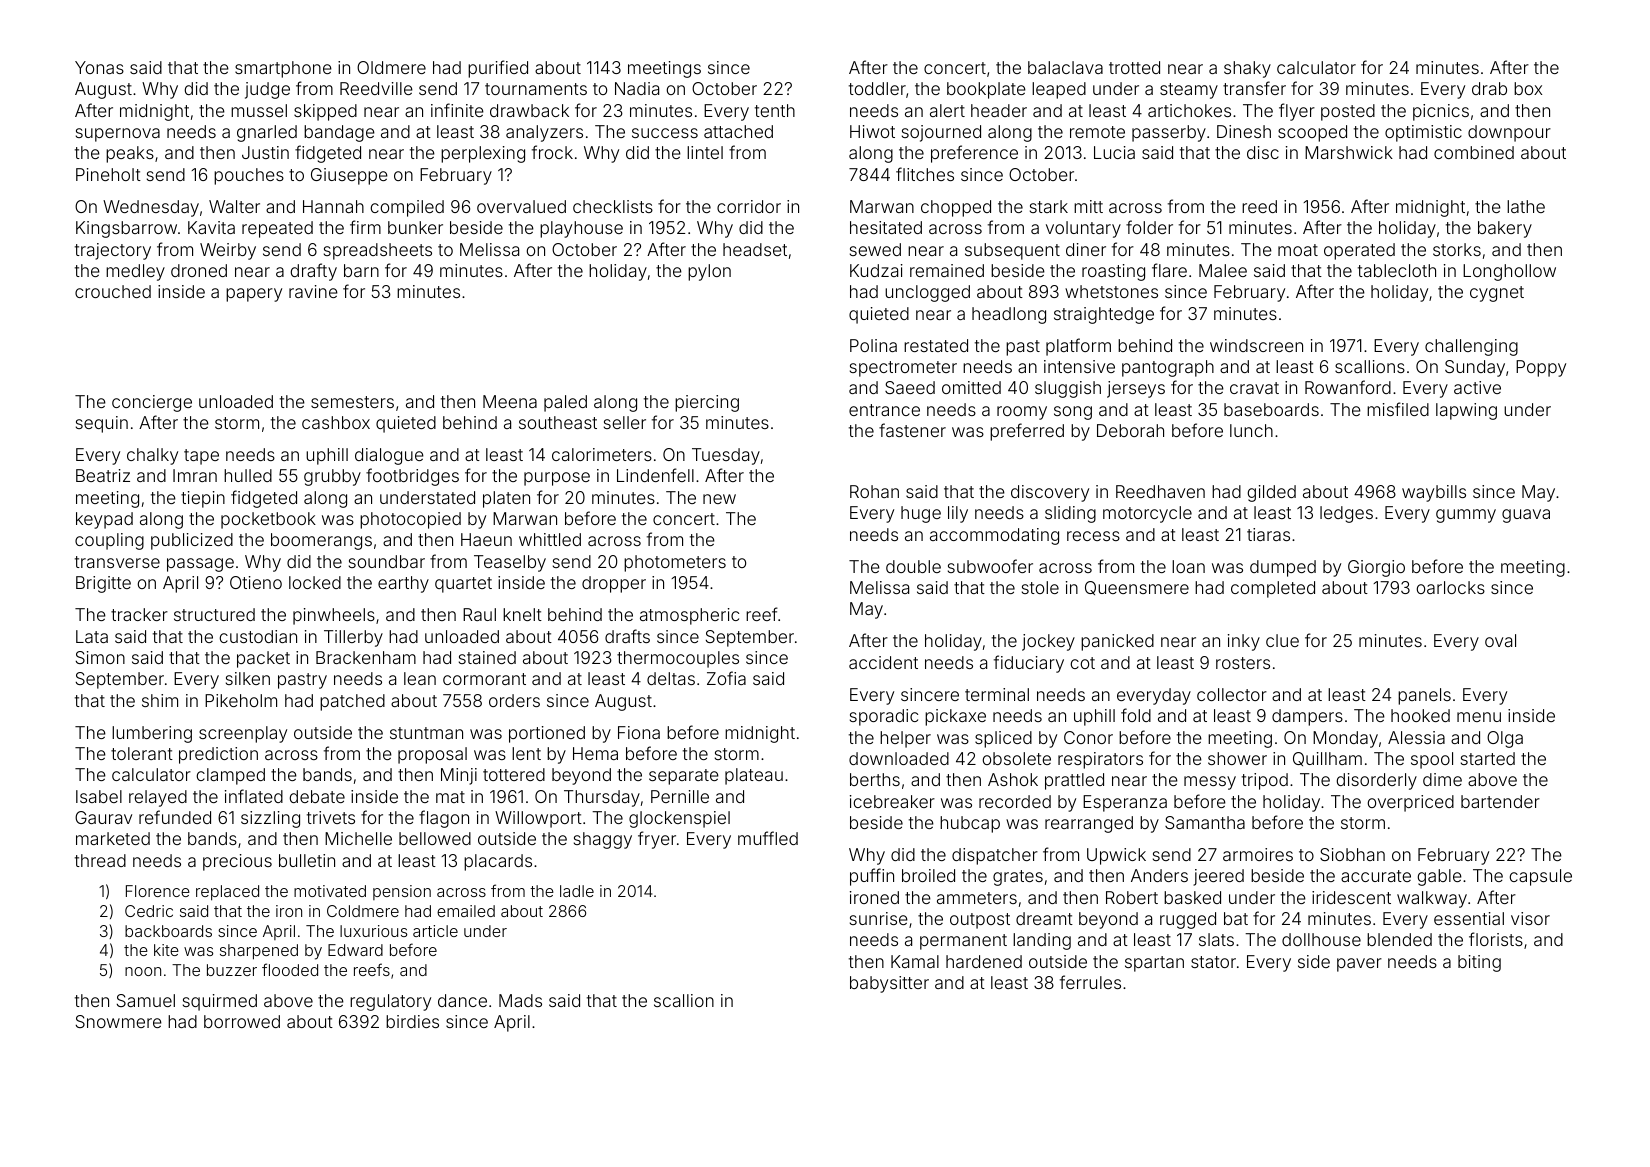 Image resolution: width=1650 pixels, height=1167 pixels. I want to click on Giuseppe, so click(349, 176).
